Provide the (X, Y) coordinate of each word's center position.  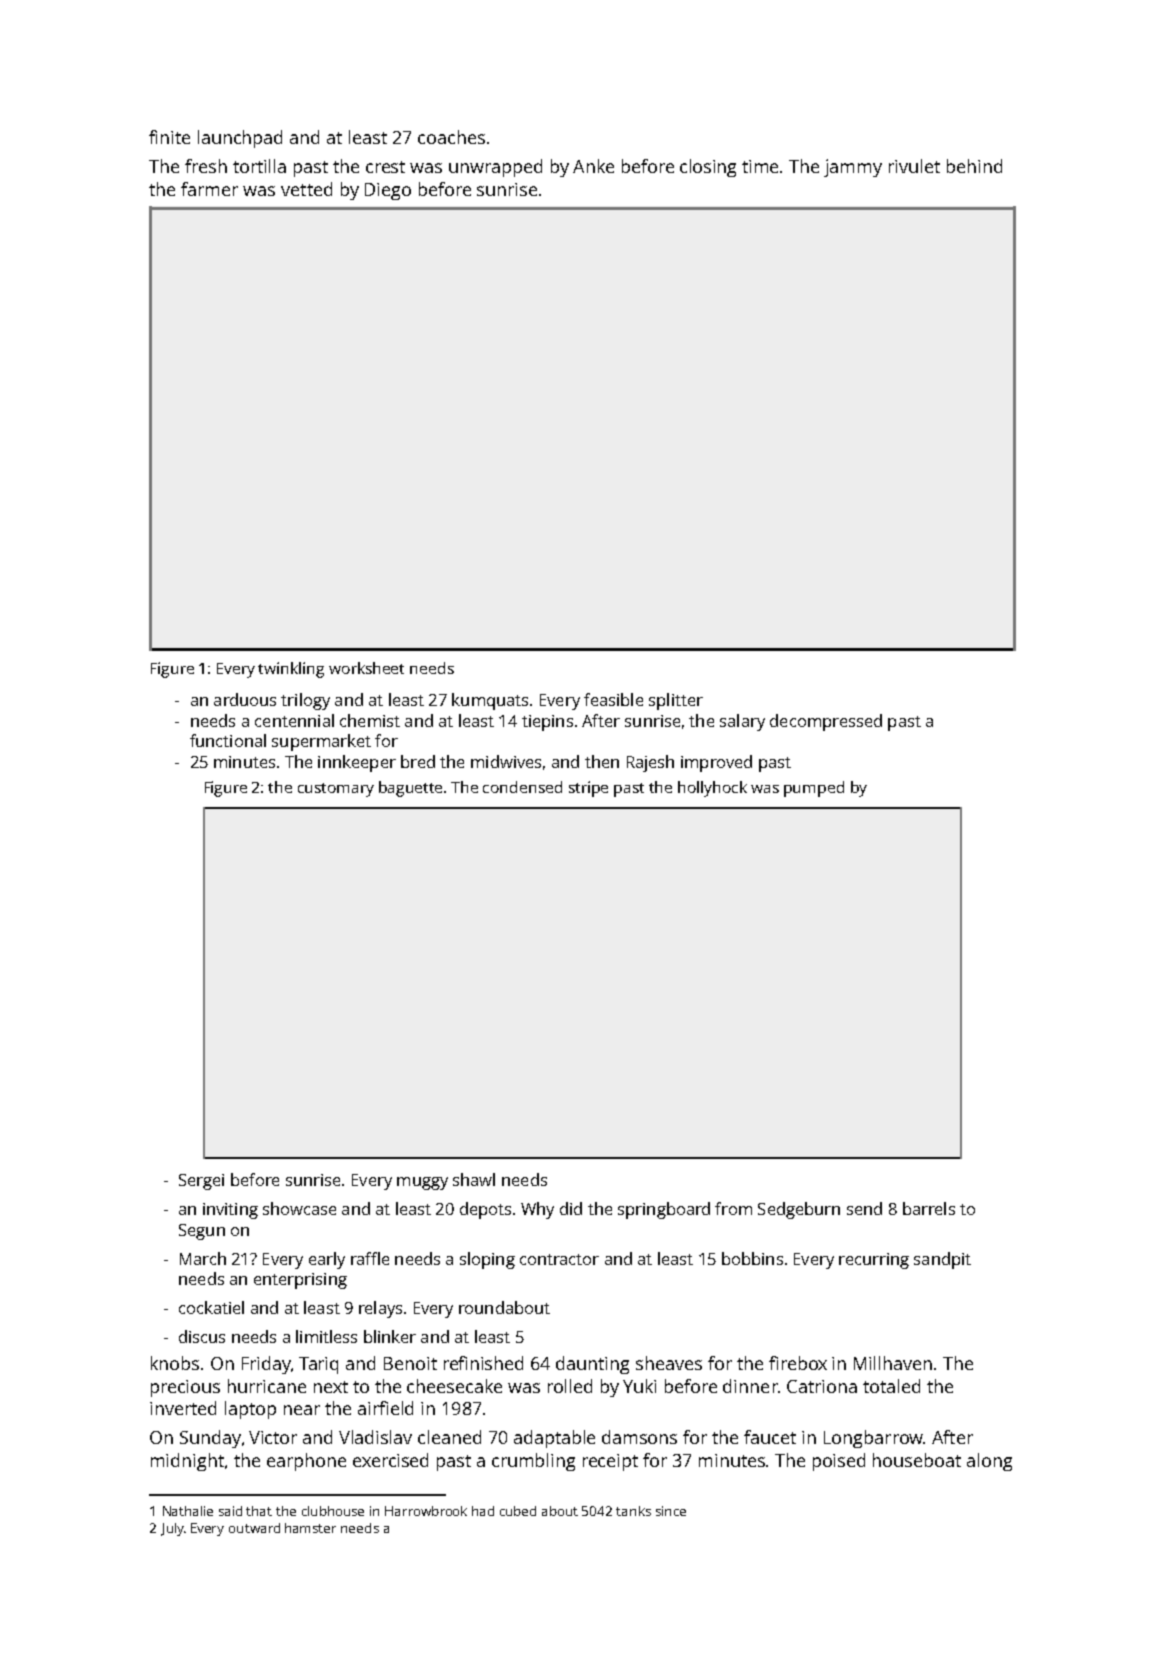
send (864, 1208)
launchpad (240, 139)
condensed (522, 787)
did (571, 1208)
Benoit (410, 1363)
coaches (451, 137)
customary (336, 790)
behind (974, 166)
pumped (814, 789)
